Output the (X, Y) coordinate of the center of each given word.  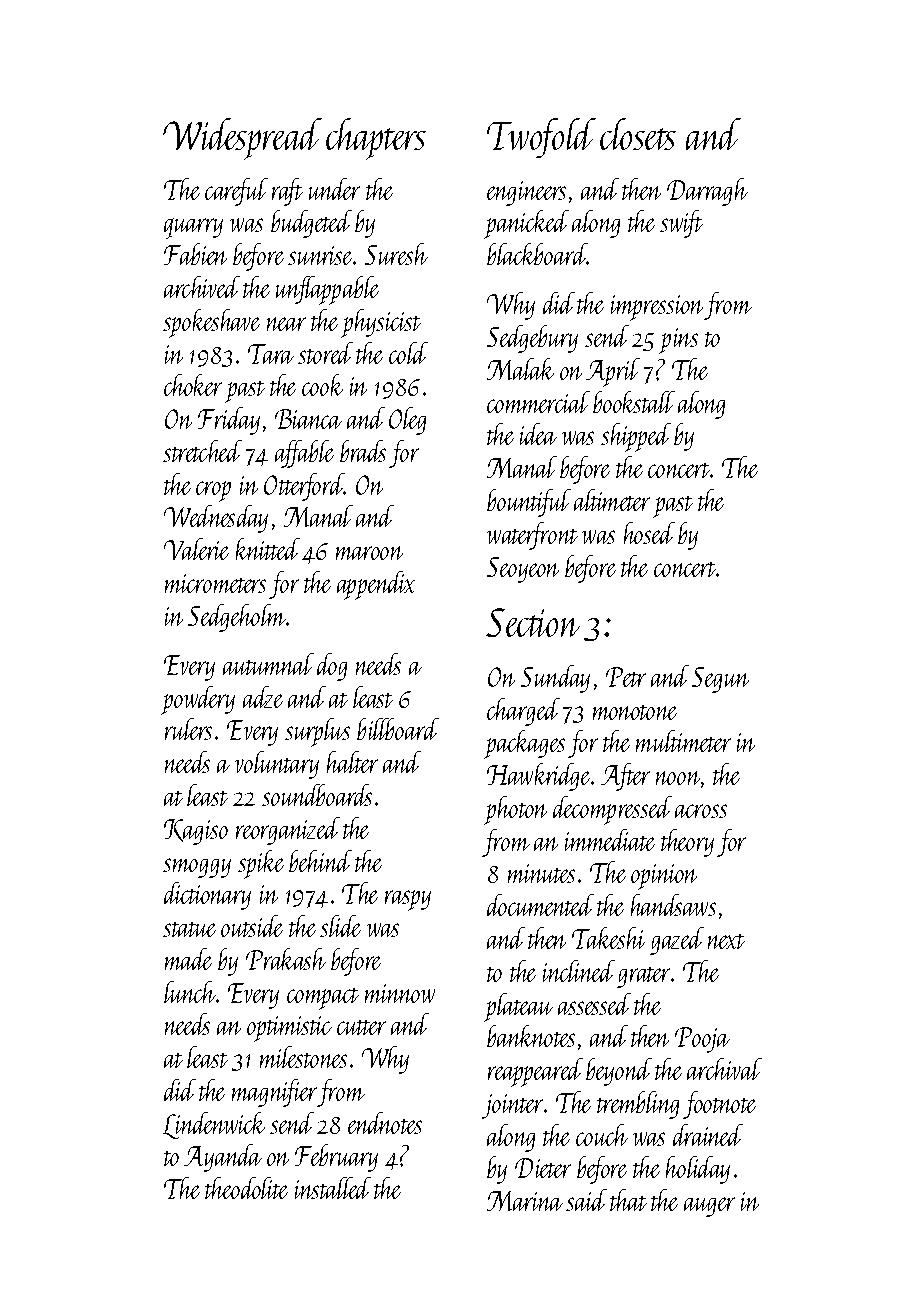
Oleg (407, 421)
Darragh (707, 192)
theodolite (246, 1188)
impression (658, 308)
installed (333, 1188)
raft (287, 192)
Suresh (396, 254)
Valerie (196, 549)
